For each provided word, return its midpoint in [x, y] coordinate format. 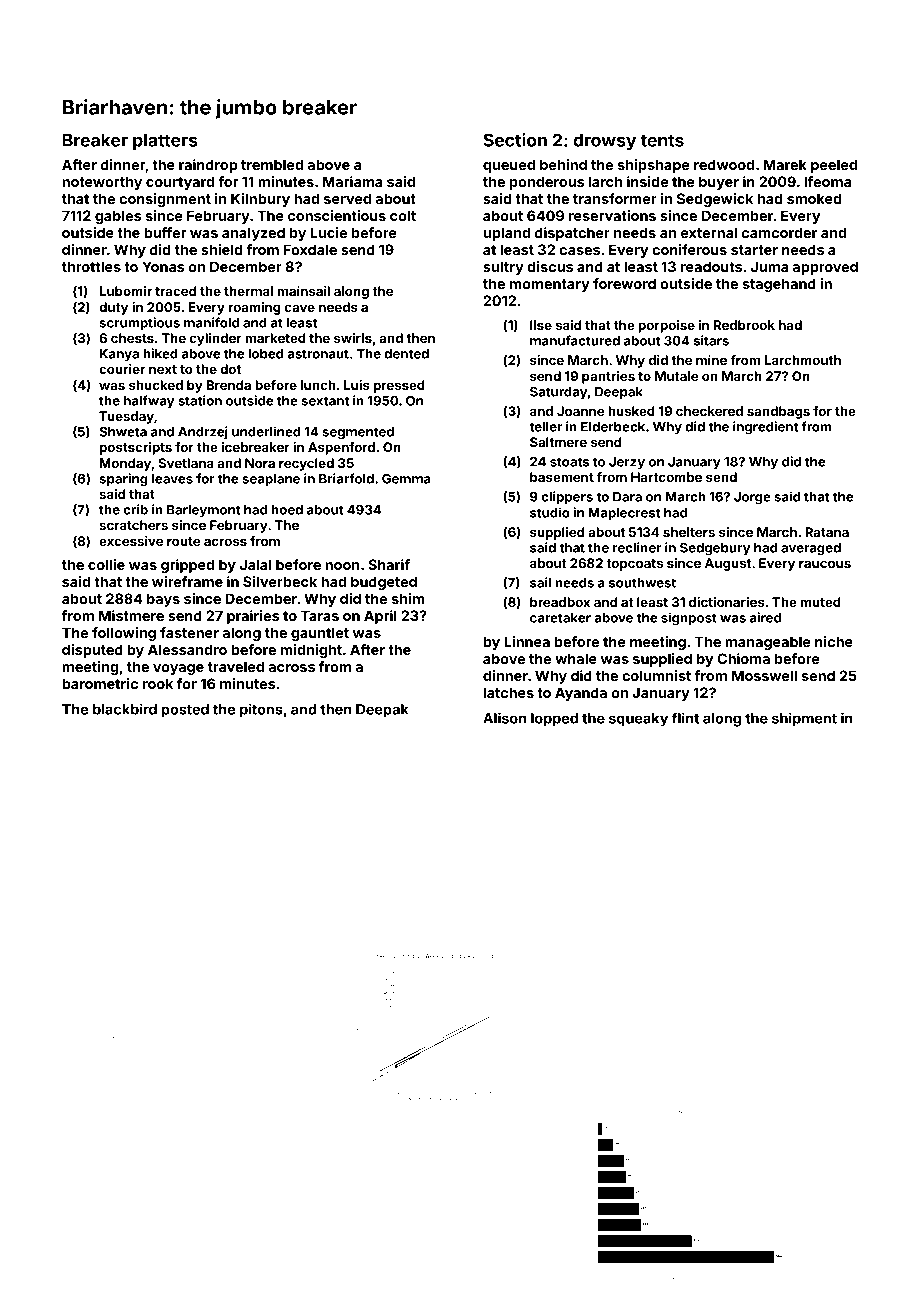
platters [165, 141]
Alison [504, 718]
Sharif [389, 564]
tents [662, 140]
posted [185, 711]
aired [765, 617]
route [183, 541]
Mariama [353, 181]
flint [685, 718]
